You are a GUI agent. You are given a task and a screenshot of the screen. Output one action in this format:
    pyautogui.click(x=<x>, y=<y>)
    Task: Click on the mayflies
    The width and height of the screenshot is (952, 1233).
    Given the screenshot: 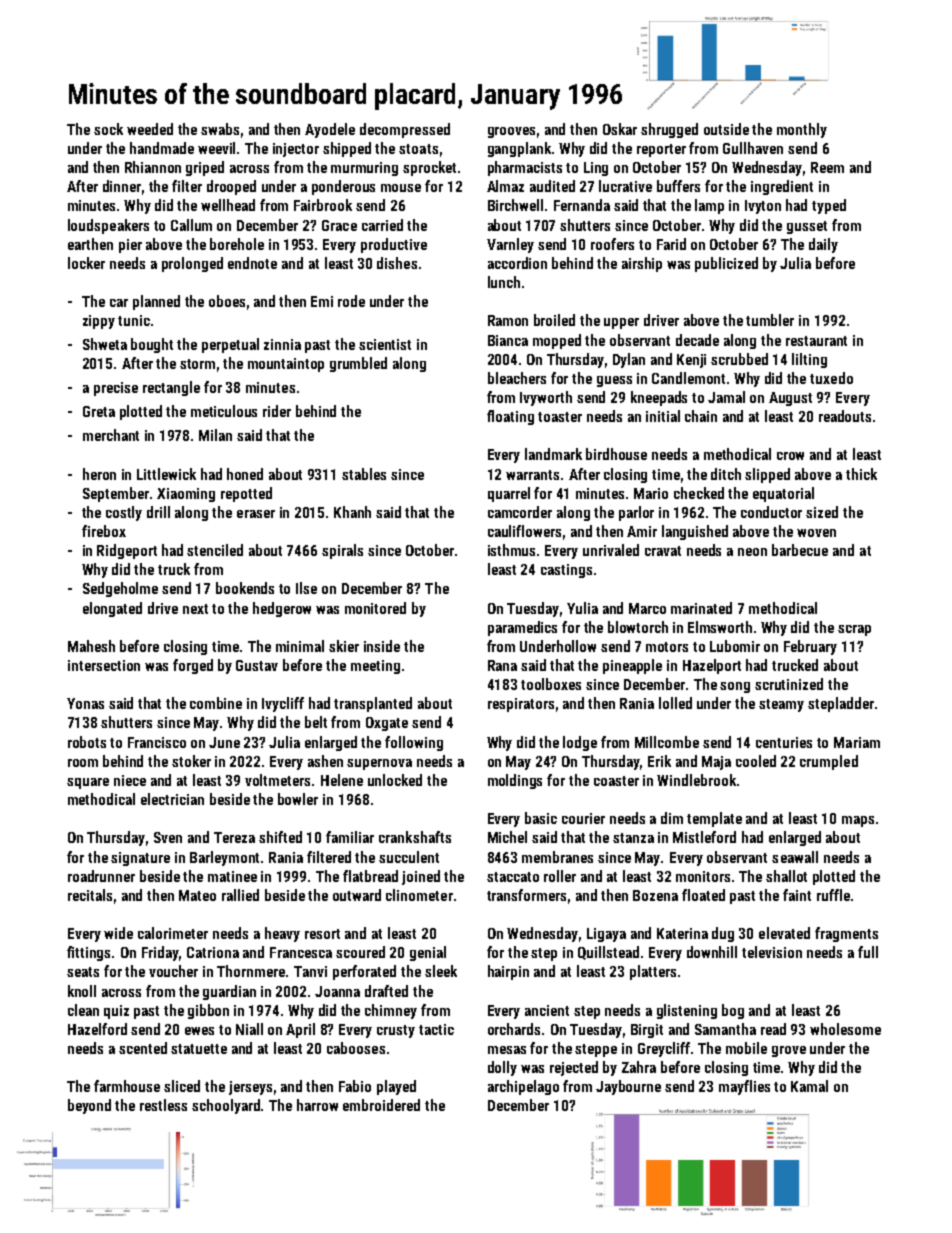 What is the action you would take?
    pyautogui.click(x=744, y=1087)
